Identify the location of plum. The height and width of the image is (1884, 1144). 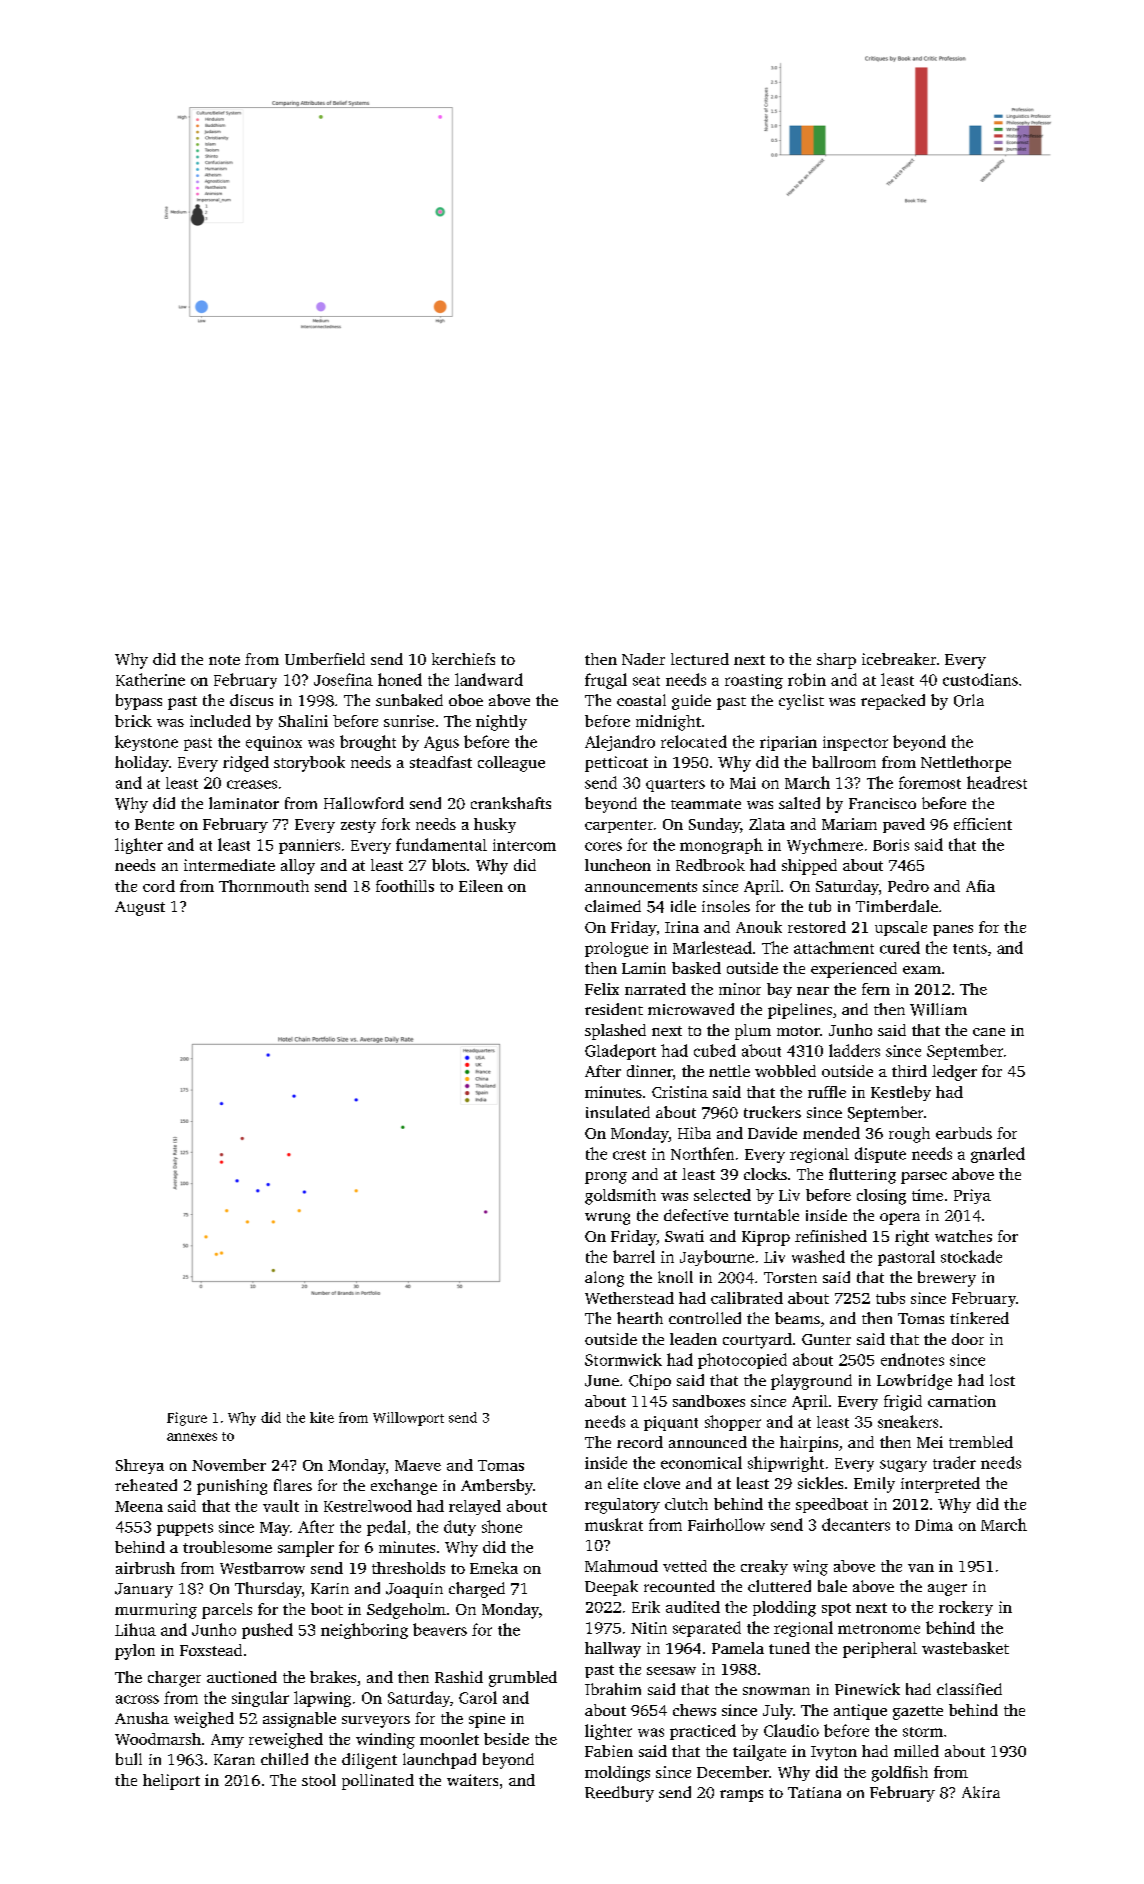
(753, 1032).
